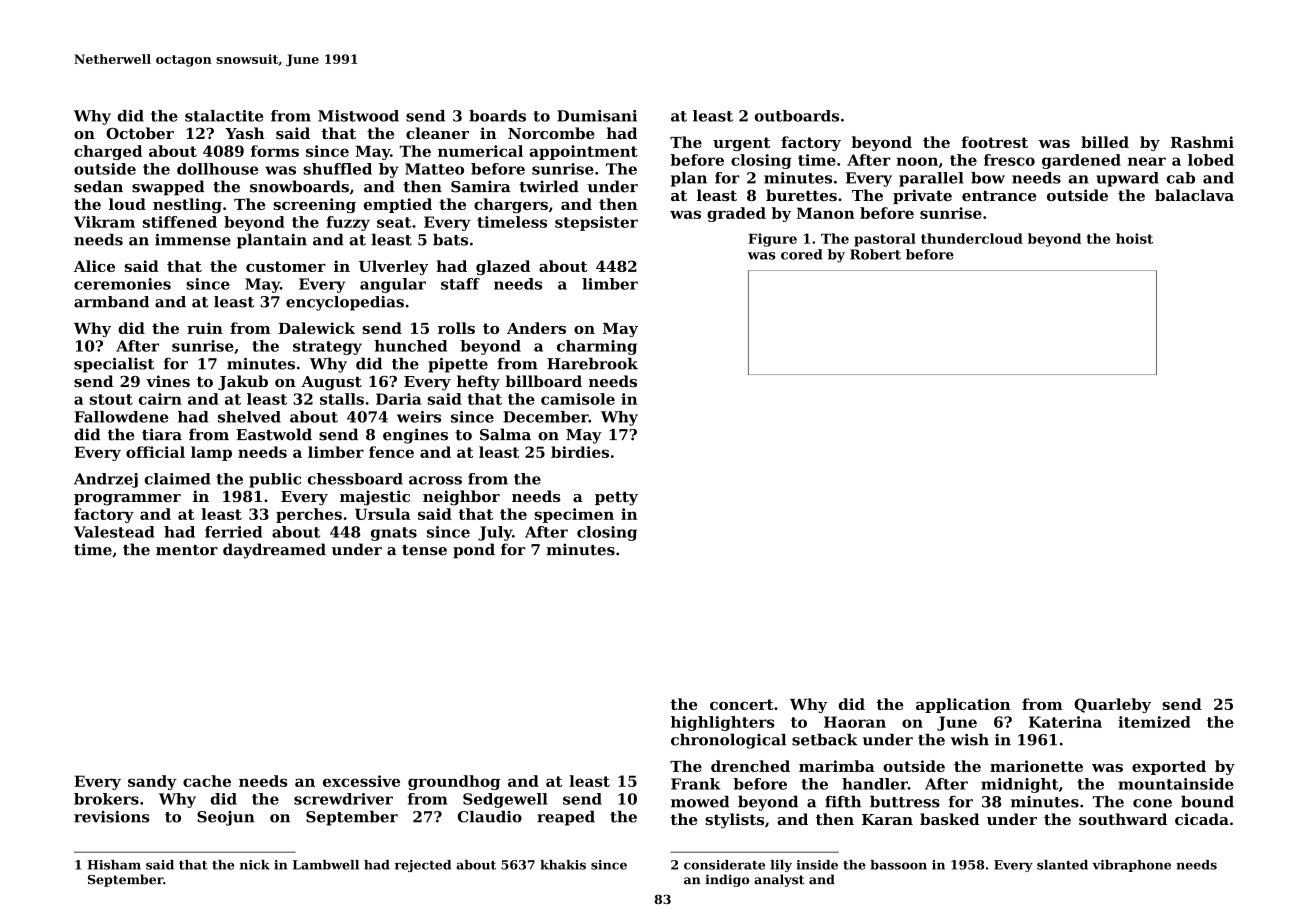  I want to click on Dumisani, so click(597, 116).
